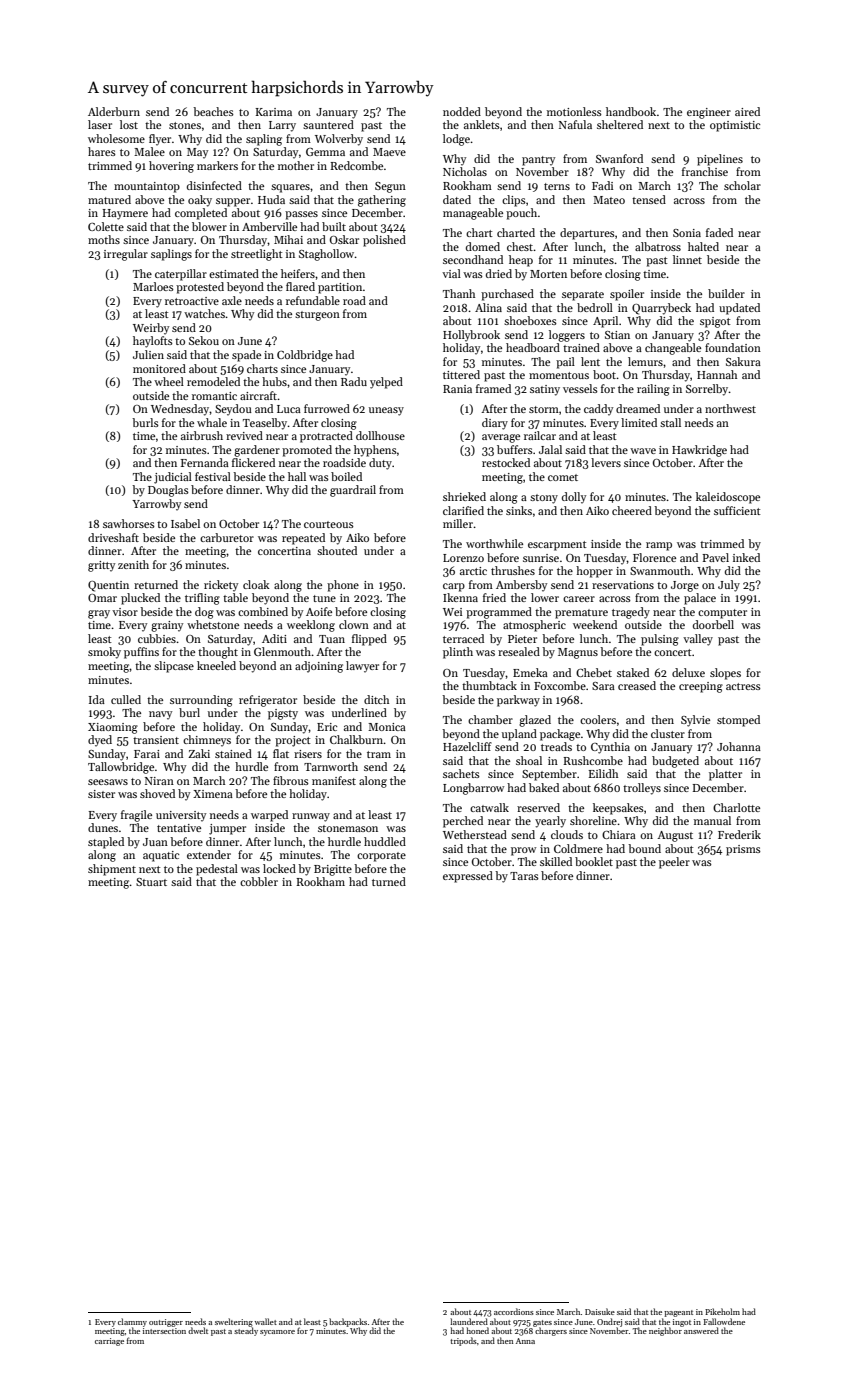  Describe the element at coordinates (386, 411) in the page. I see `uneasy` at that location.
